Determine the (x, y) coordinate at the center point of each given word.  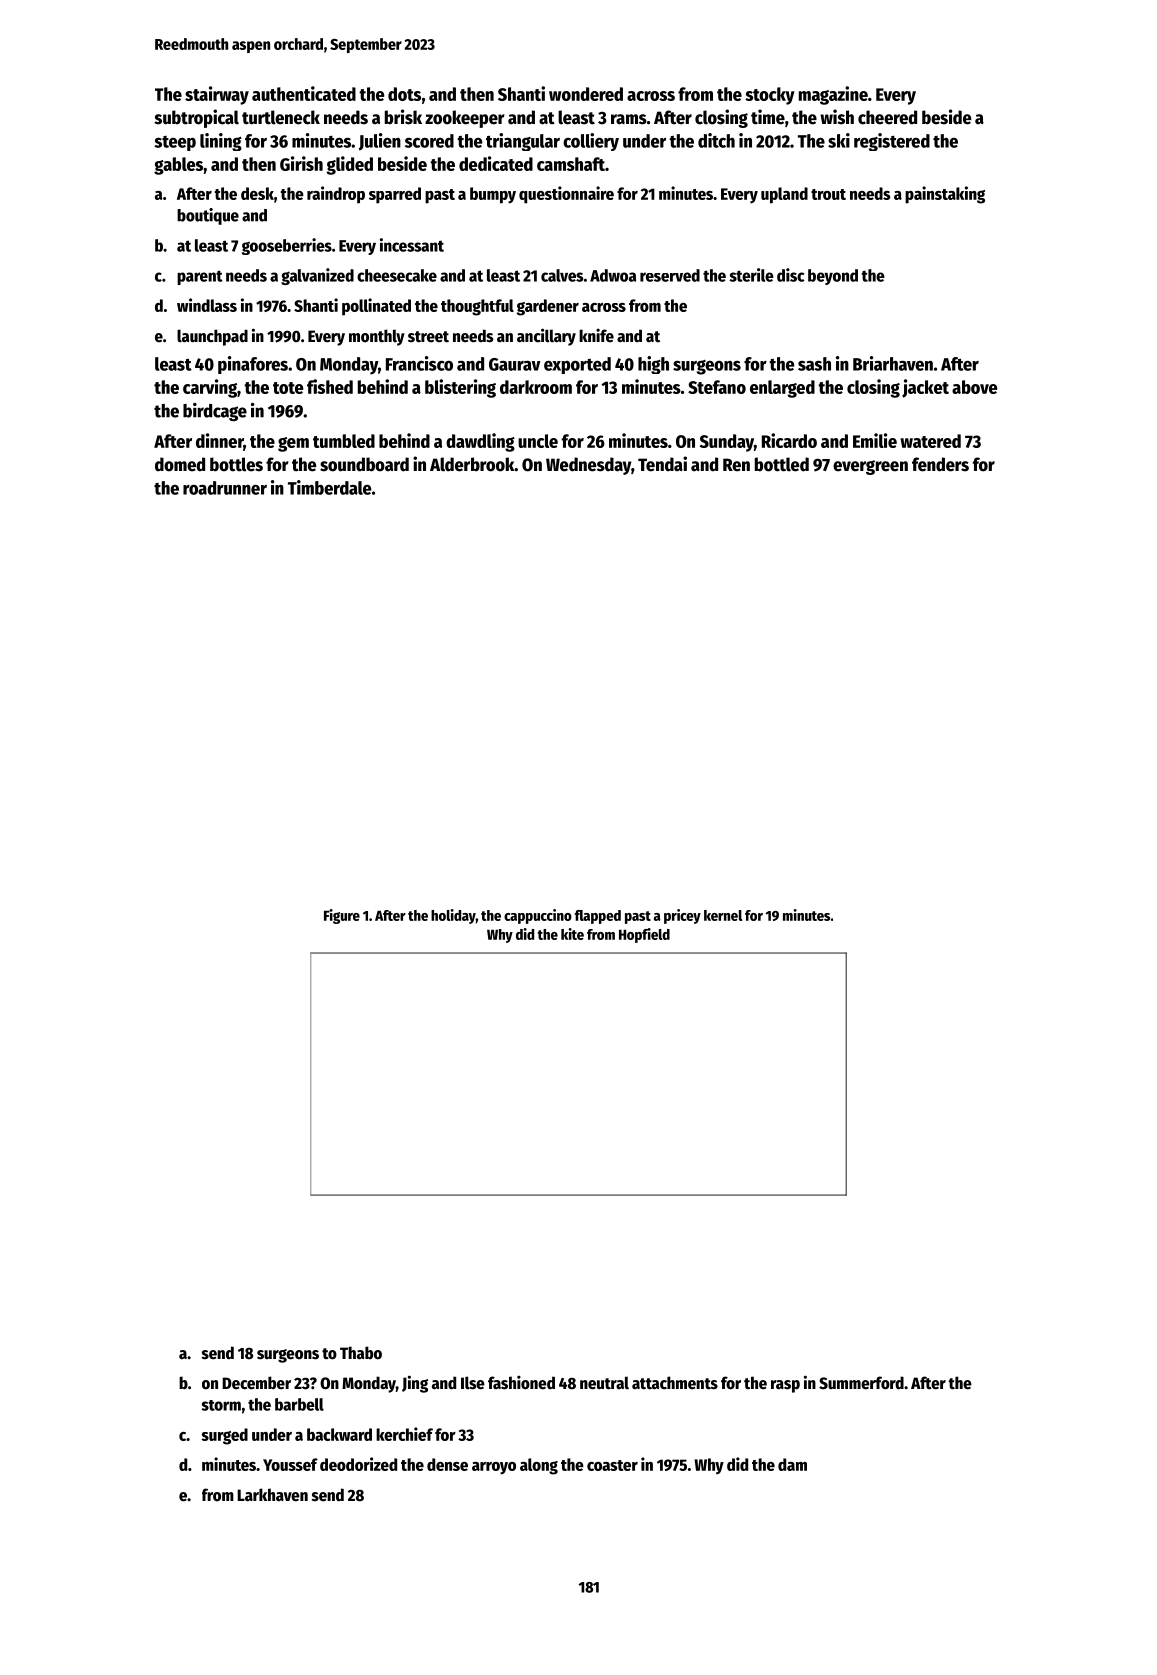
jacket (925, 388)
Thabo (361, 1353)
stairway (217, 95)
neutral (604, 1383)
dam (792, 1464)
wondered (586, 94)
